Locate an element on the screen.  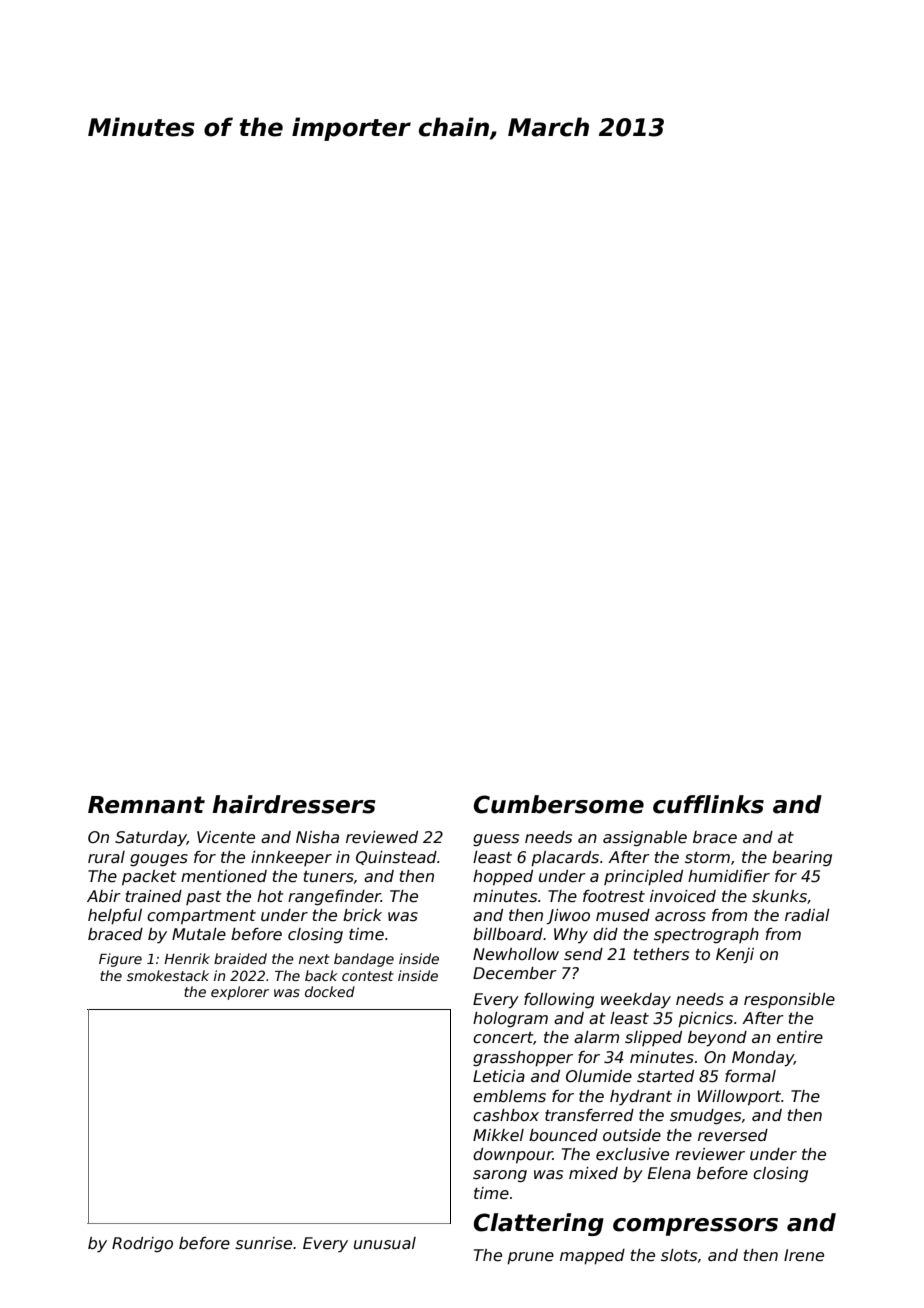
Remnant is located at coordinates (146, 805).
